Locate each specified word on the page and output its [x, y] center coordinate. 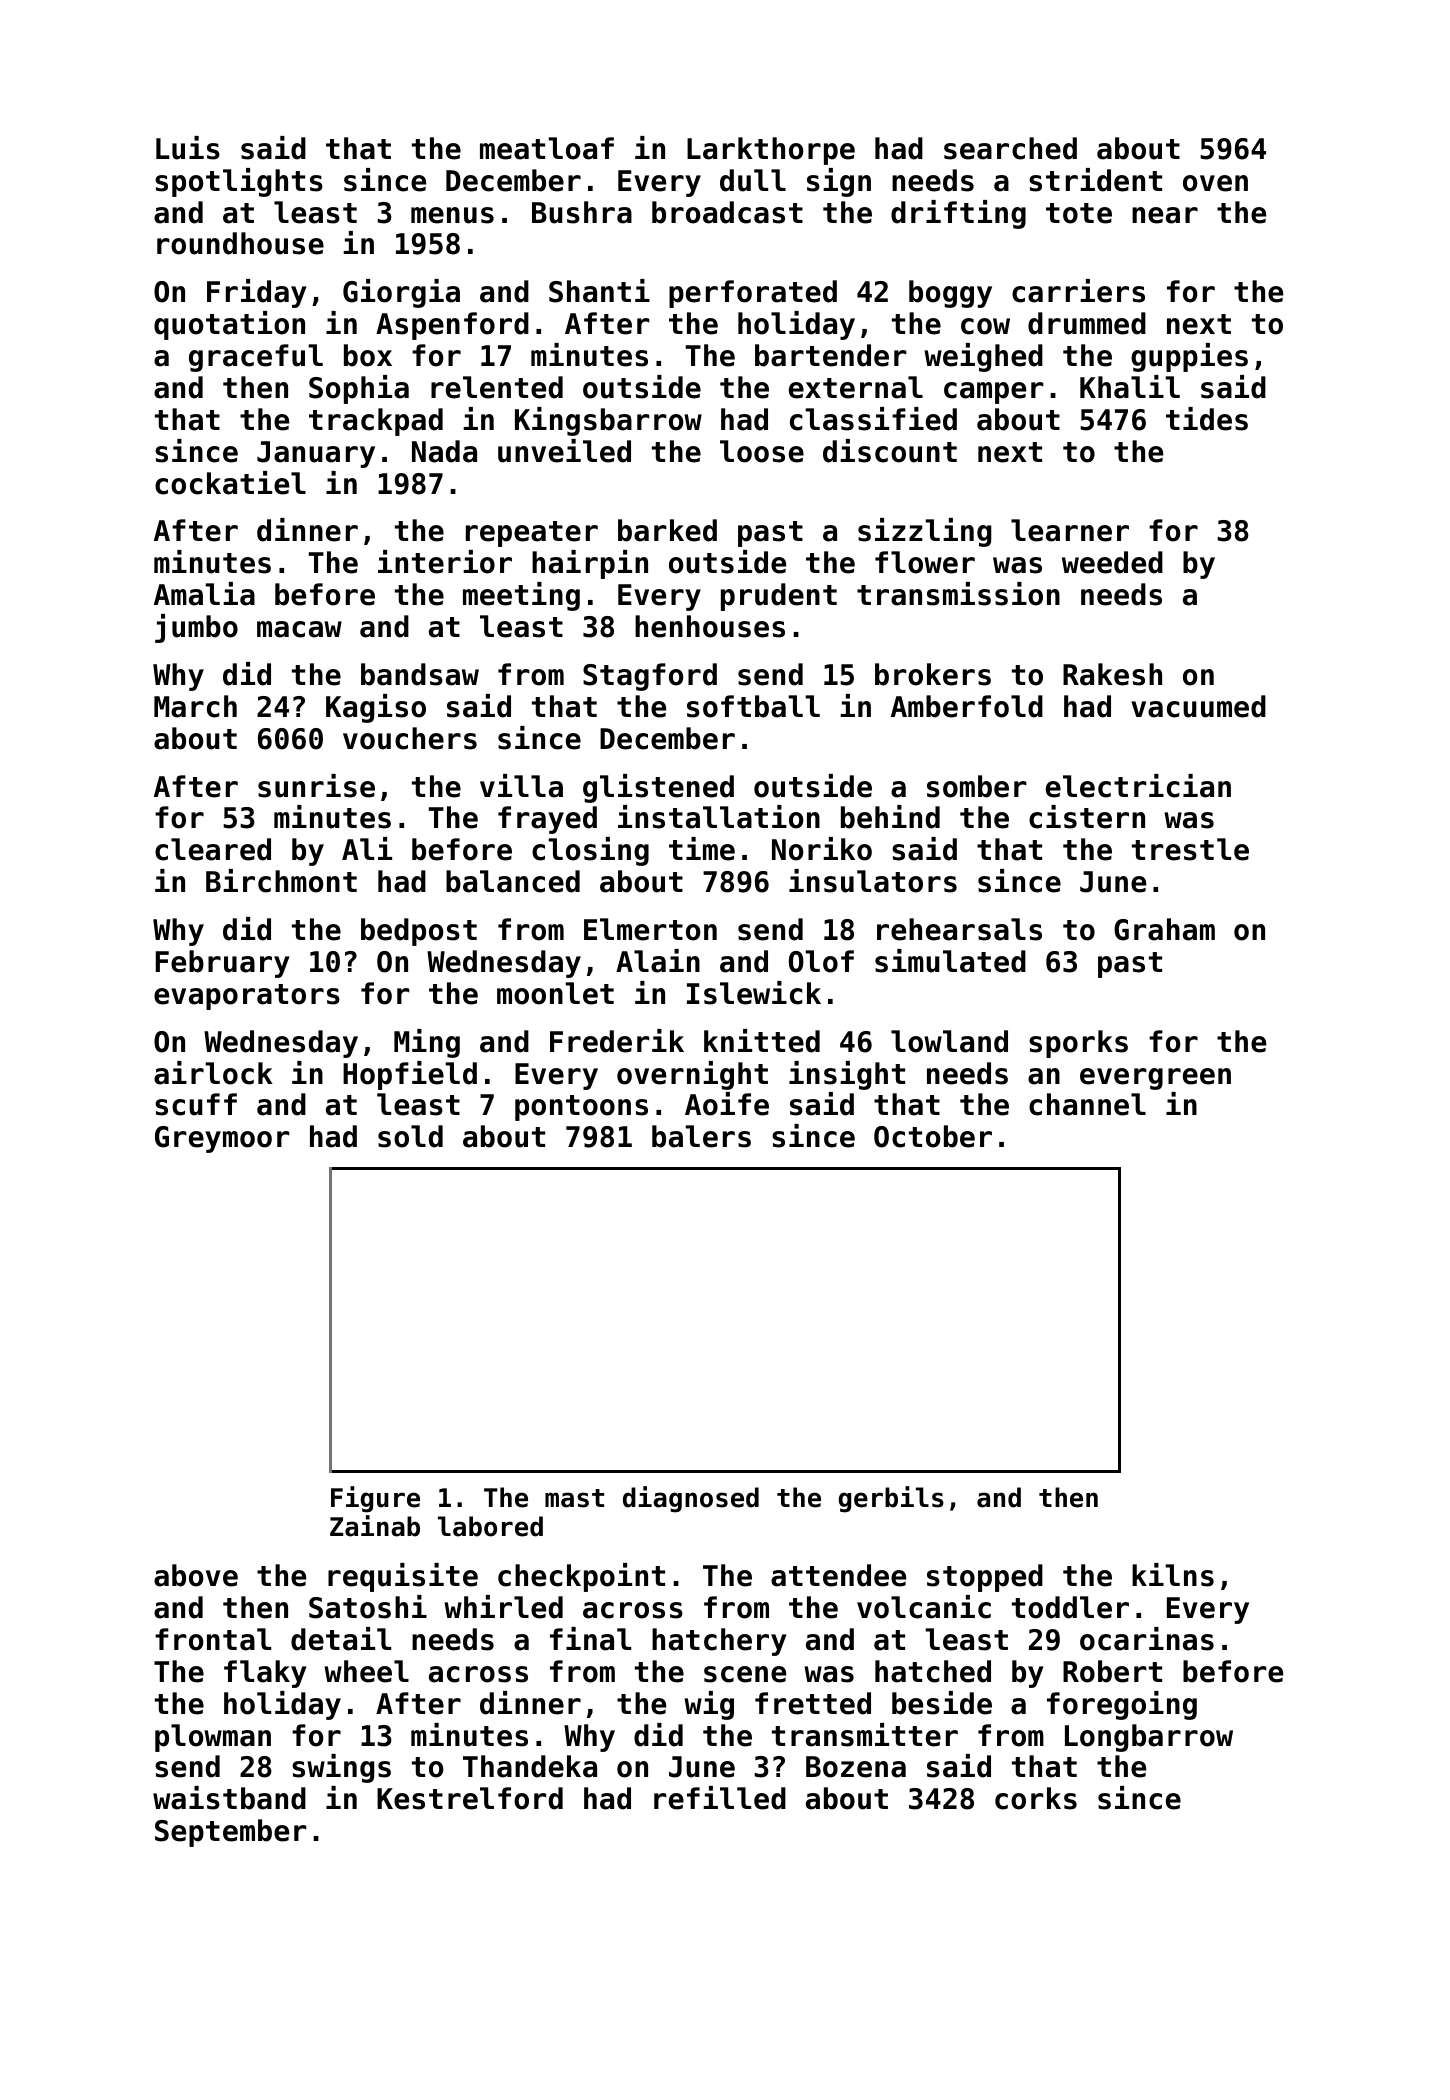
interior [445, 562]
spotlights [239, 182]
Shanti [599, 291]
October [933, 1136]
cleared [213, 849]
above [196, 1575]
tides [1207, 419]
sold [410, 1136]
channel [1087, 1104]
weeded [1112, 562]
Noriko [822, 849]
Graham [1164, 929]
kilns [1173, 1575]
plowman [213, 1738]
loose [762, 451]
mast [574, 1498]
